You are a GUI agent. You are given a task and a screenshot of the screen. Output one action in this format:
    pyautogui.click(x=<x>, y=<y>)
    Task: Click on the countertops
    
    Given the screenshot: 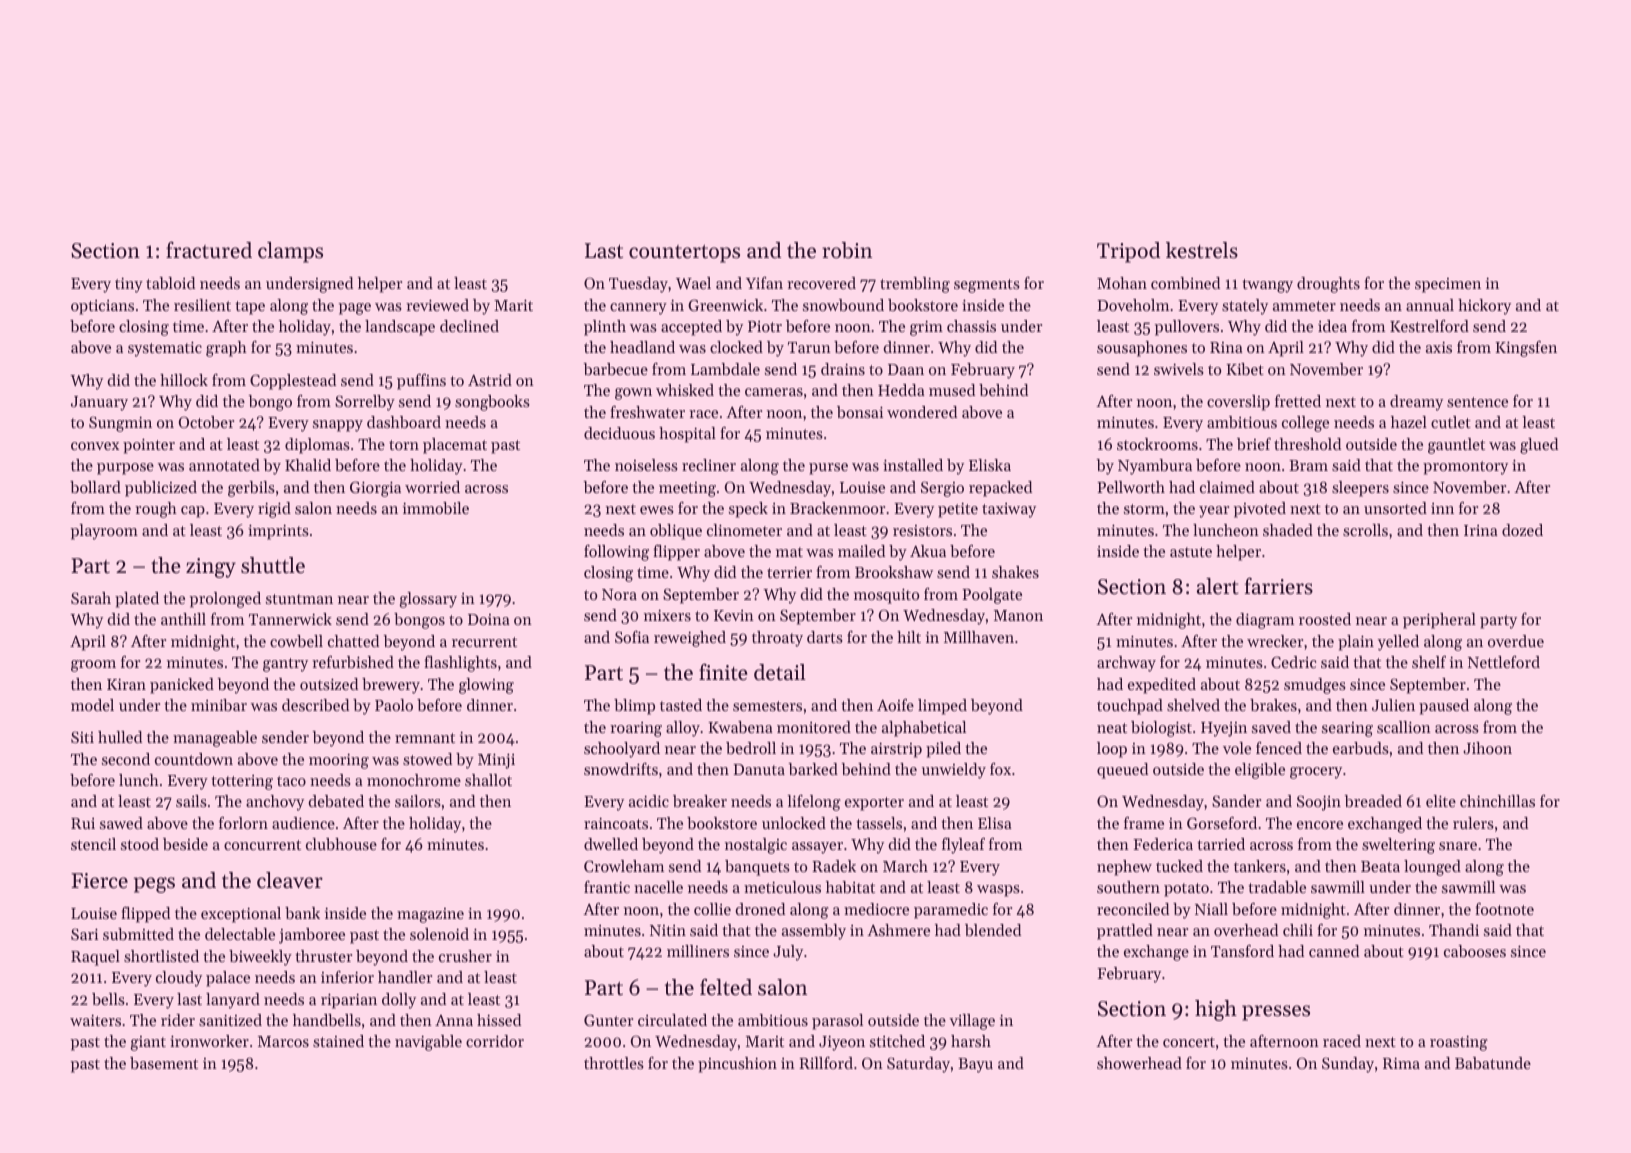 What is the action you would take?
    pyautogui.click(x=684, y=254)
